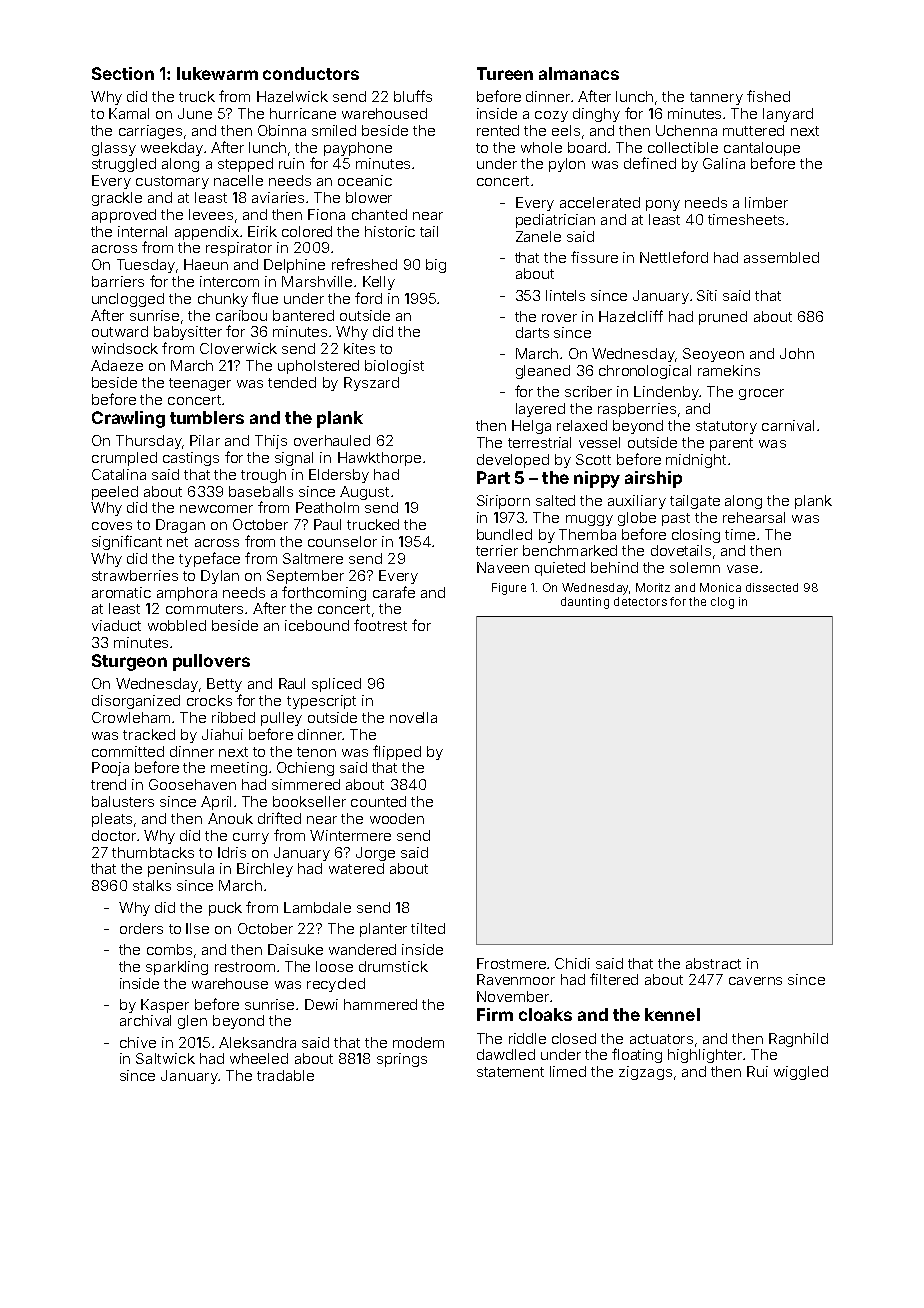 This document has width=924, height=1308. What do you see at coordinates (259, 1058) in the document?
I see `wheeled` at bounding box center [259, 1058].
